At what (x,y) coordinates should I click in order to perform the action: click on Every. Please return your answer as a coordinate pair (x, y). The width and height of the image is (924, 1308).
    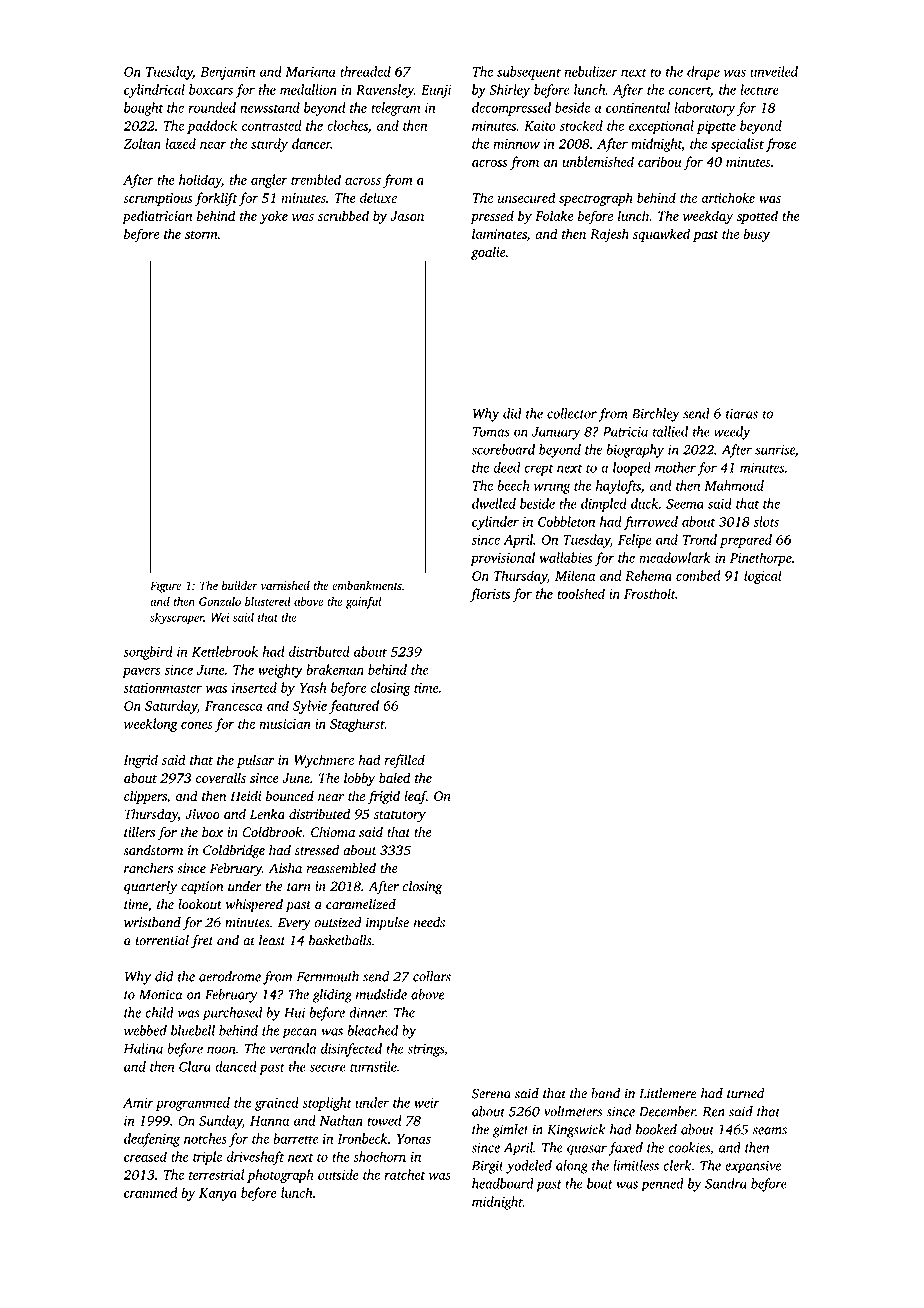
    Looking at the image, I should click on (294, 924).
